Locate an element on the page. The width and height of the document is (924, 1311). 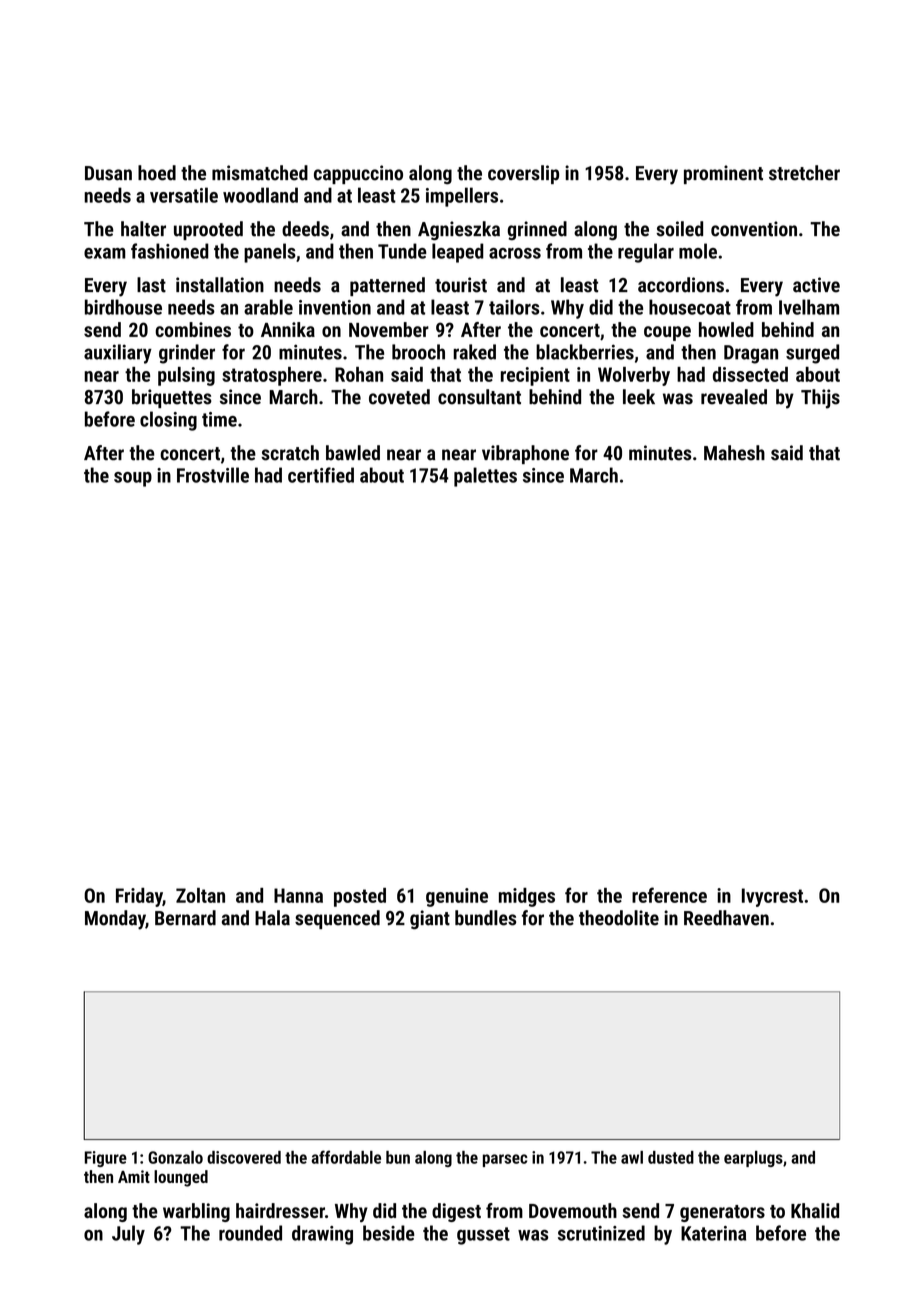
palettes is located at coordinates (485, 477).
